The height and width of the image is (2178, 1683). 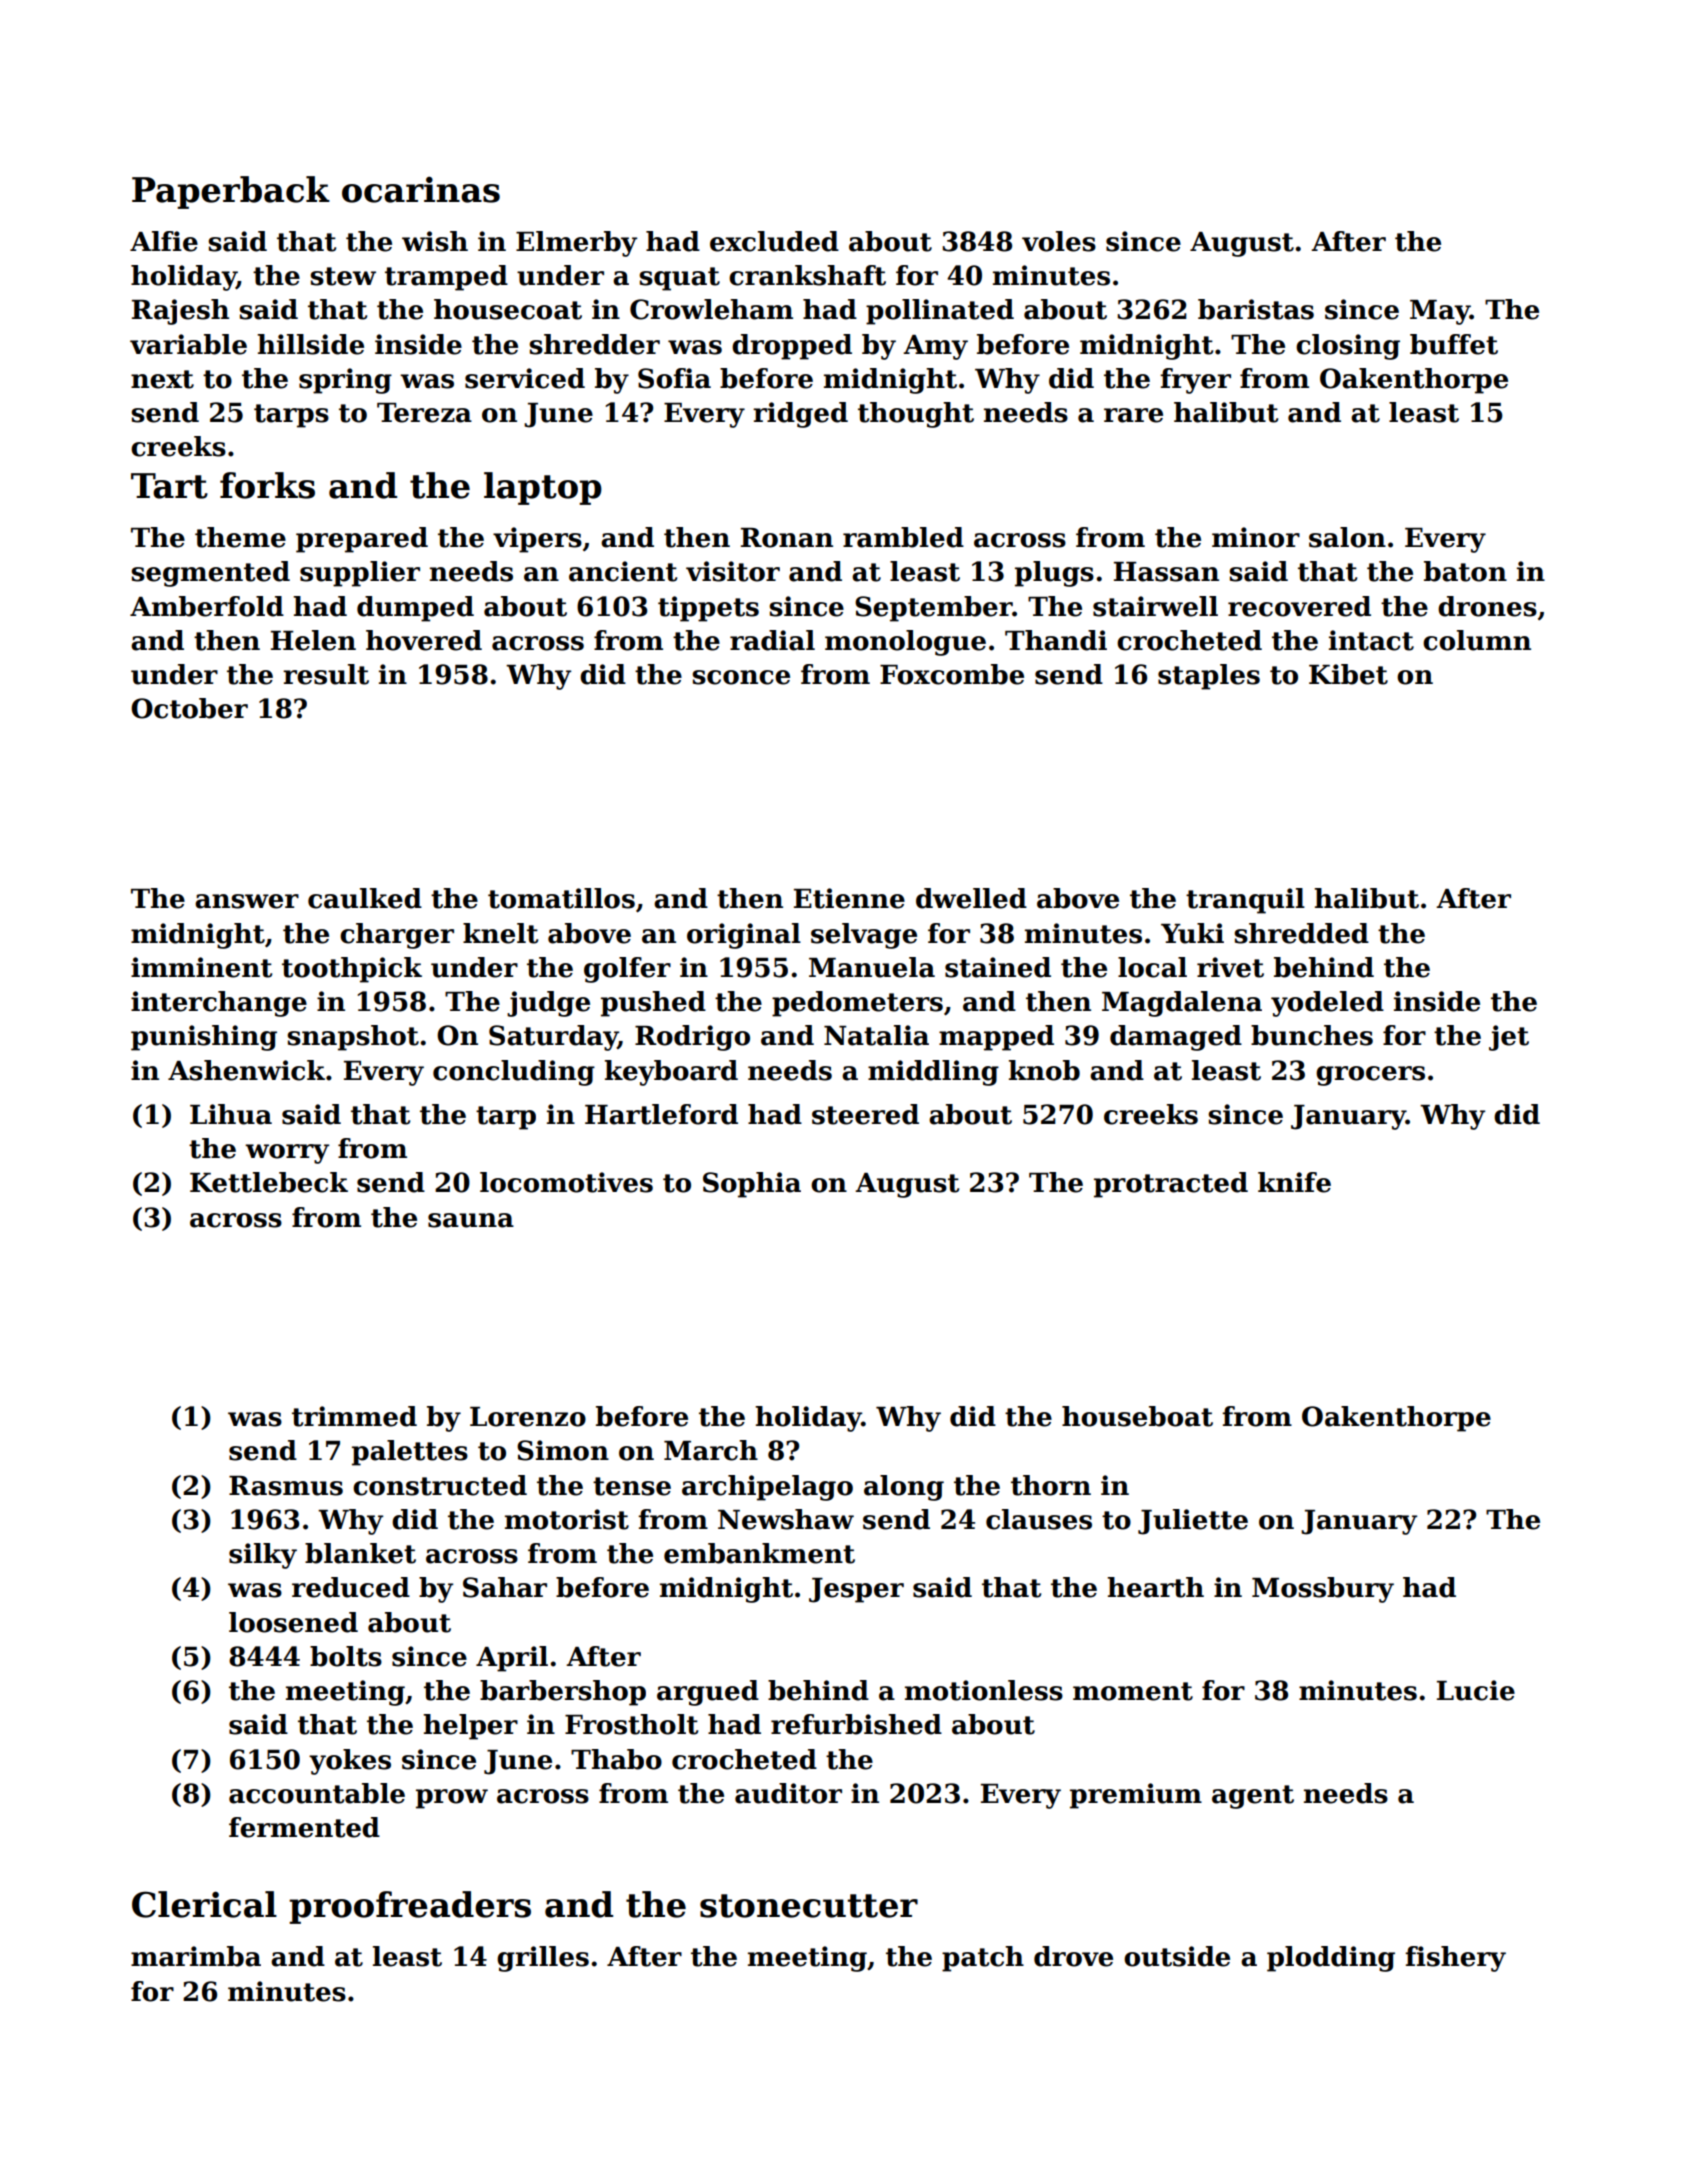 I want to click on Kettlebeck, so click(x=269, y=1182).
